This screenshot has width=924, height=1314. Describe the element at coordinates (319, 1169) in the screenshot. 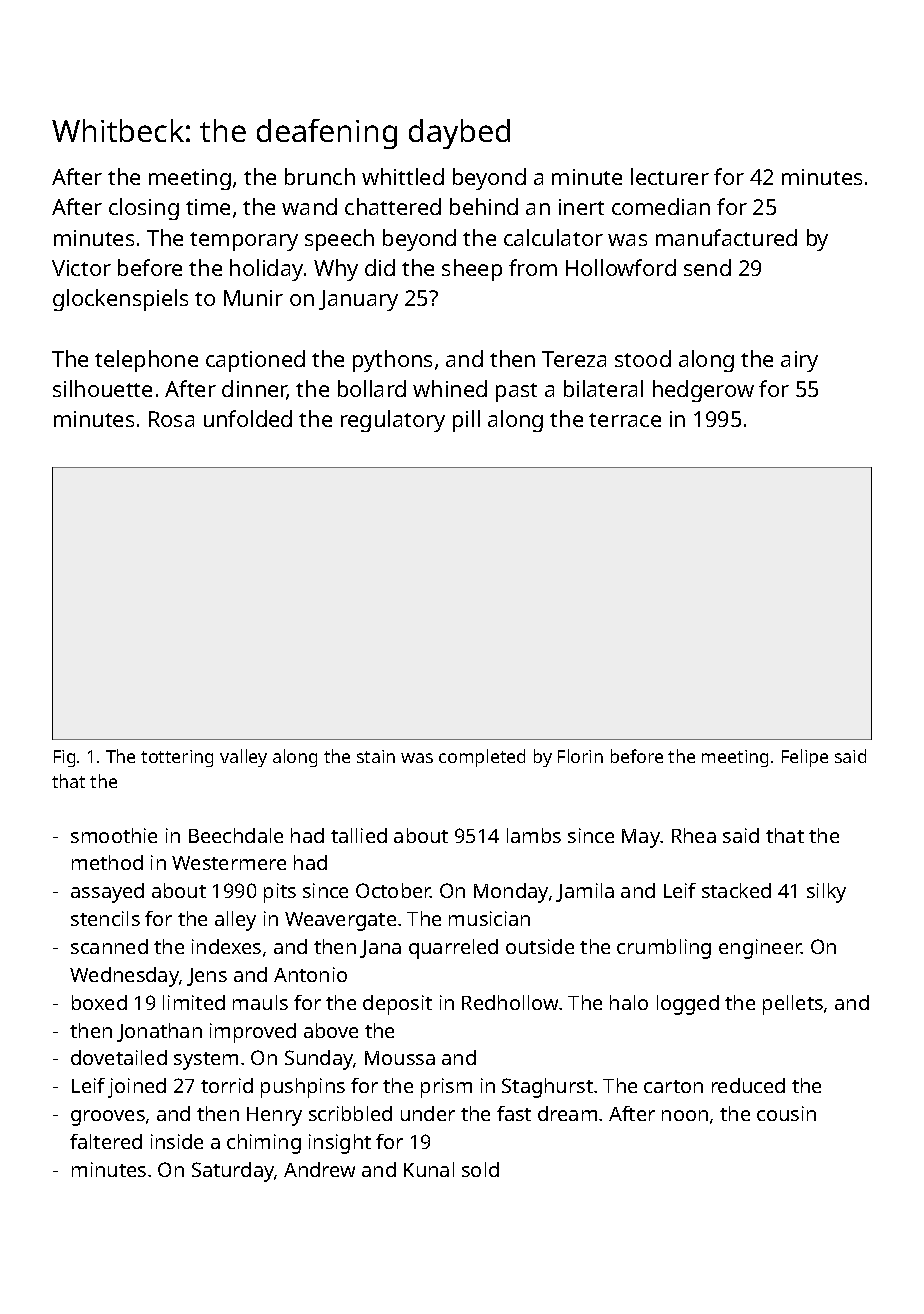

I see `Andrew` at that location.
